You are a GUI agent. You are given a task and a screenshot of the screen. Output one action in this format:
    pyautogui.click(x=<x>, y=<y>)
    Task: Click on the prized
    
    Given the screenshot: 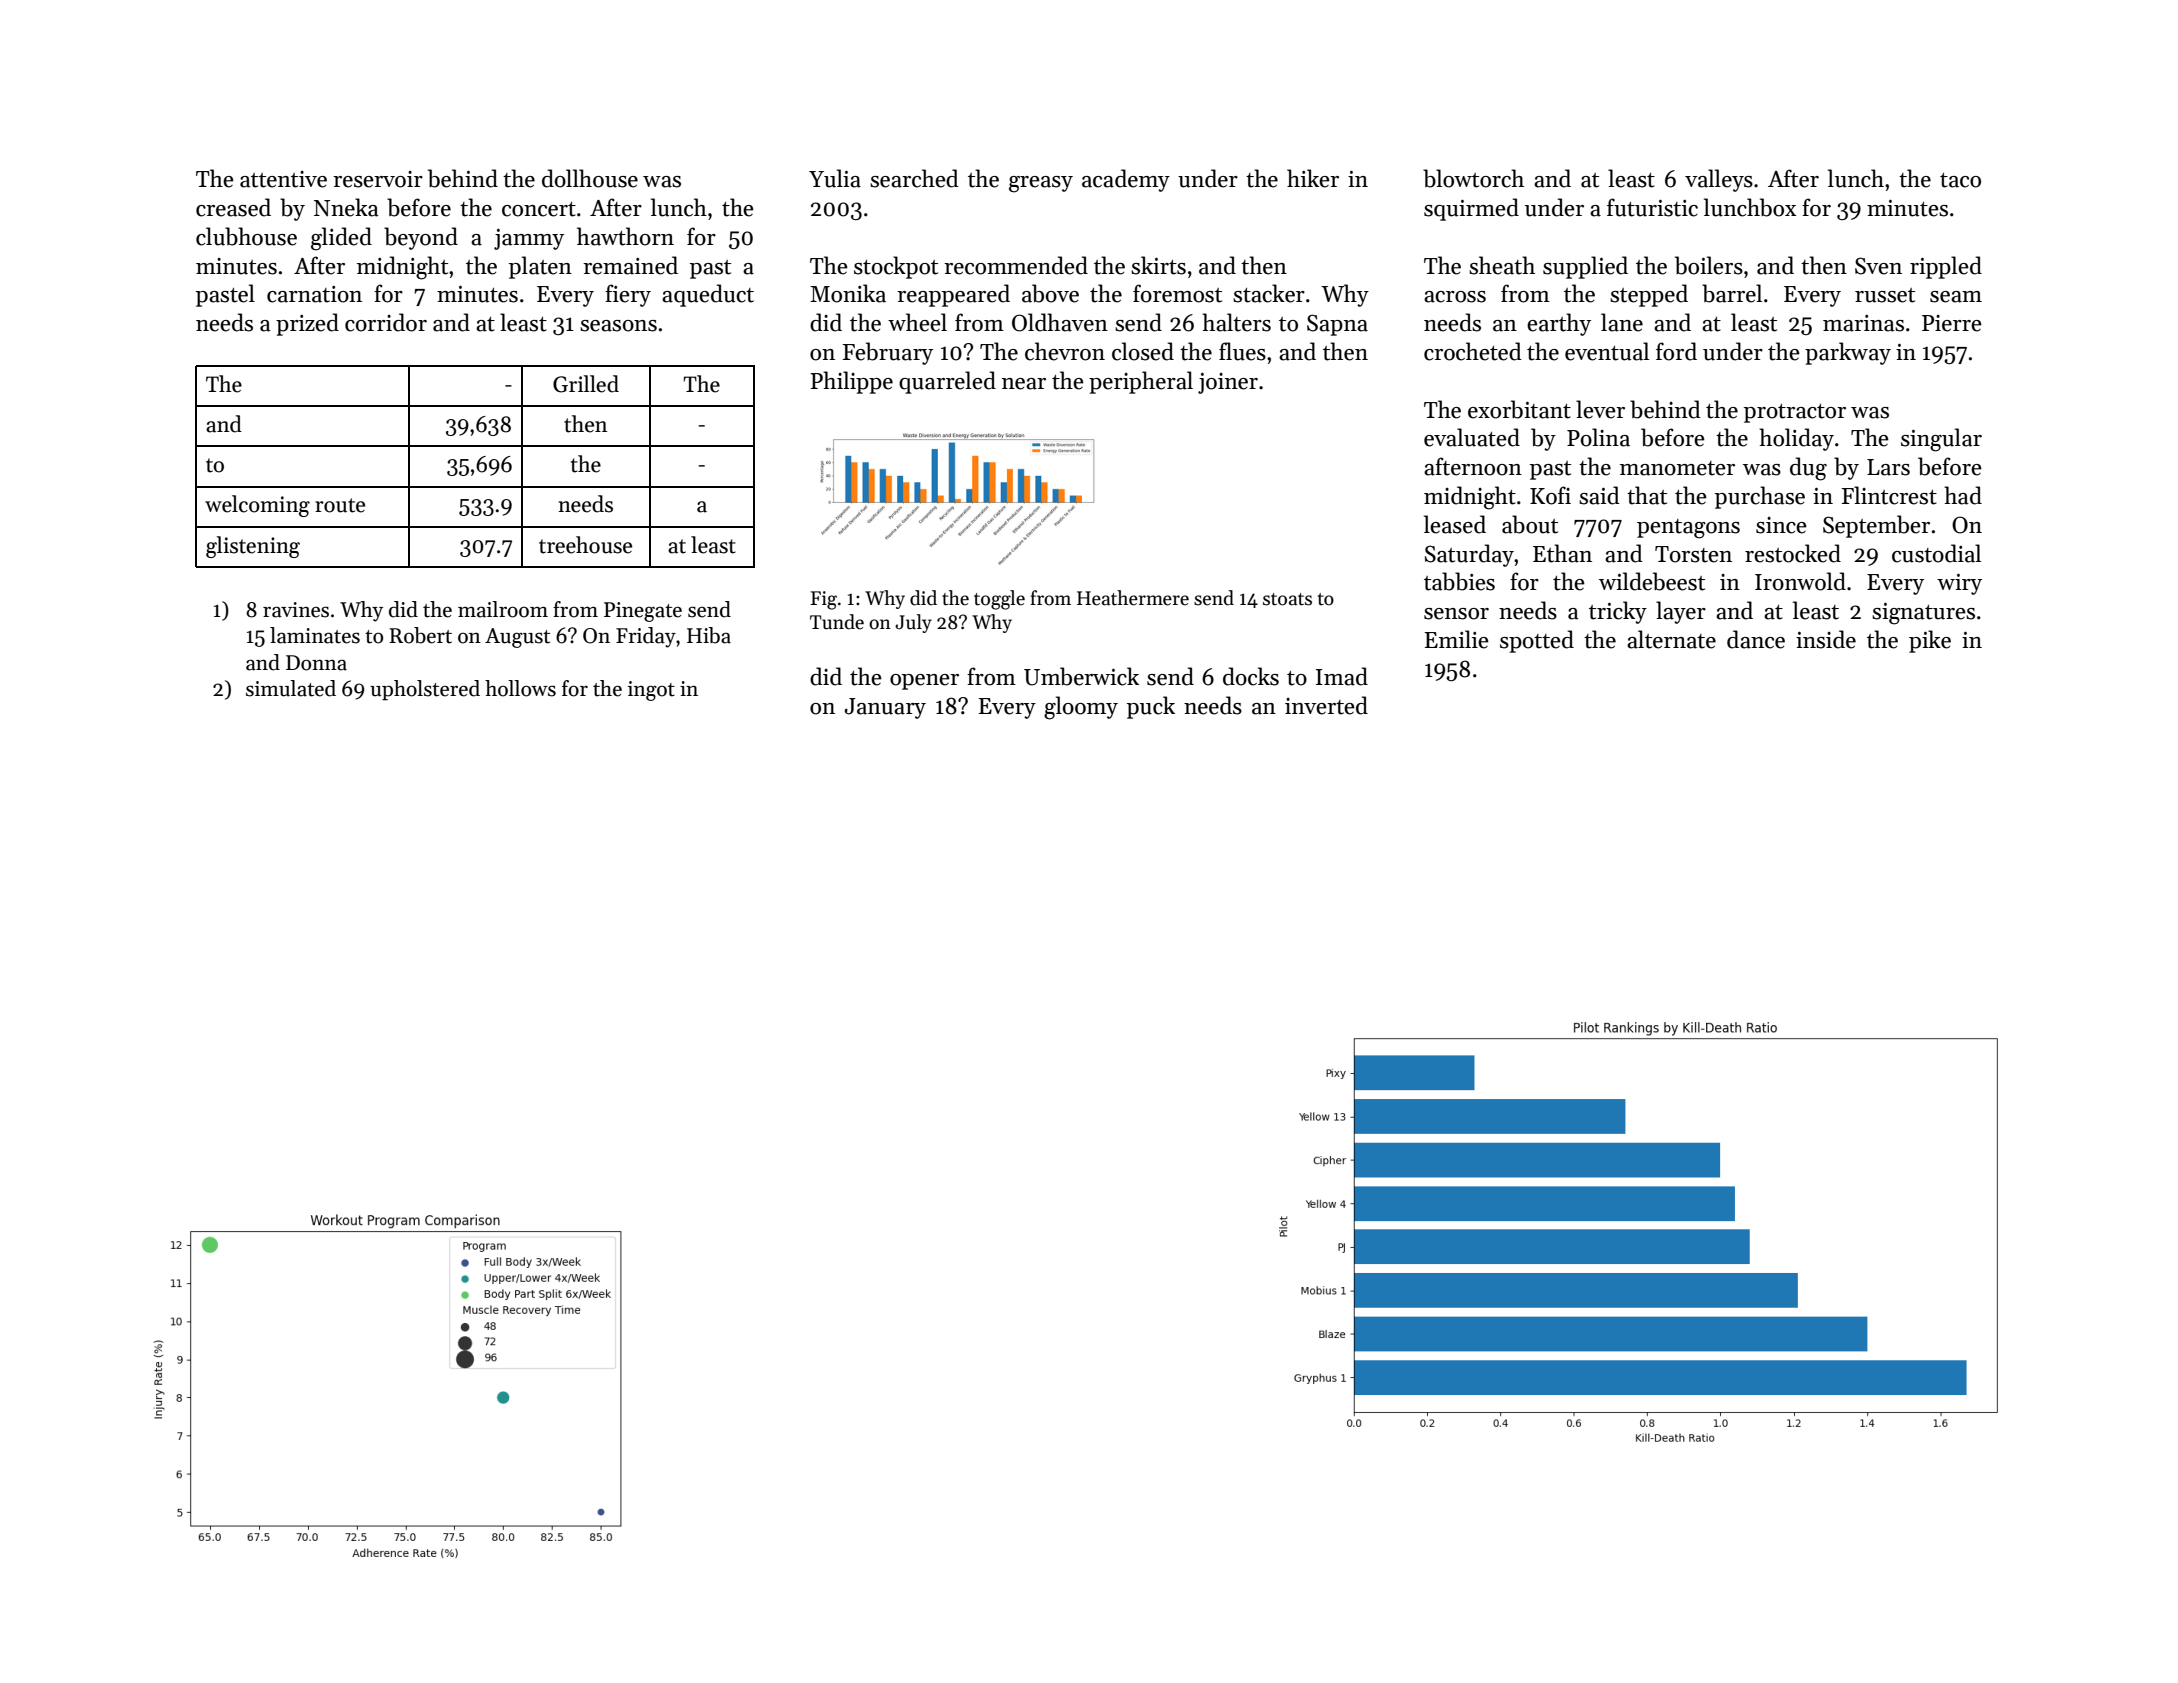 What is the action you would take?
    pyautogui.click(x=307, y=324)
